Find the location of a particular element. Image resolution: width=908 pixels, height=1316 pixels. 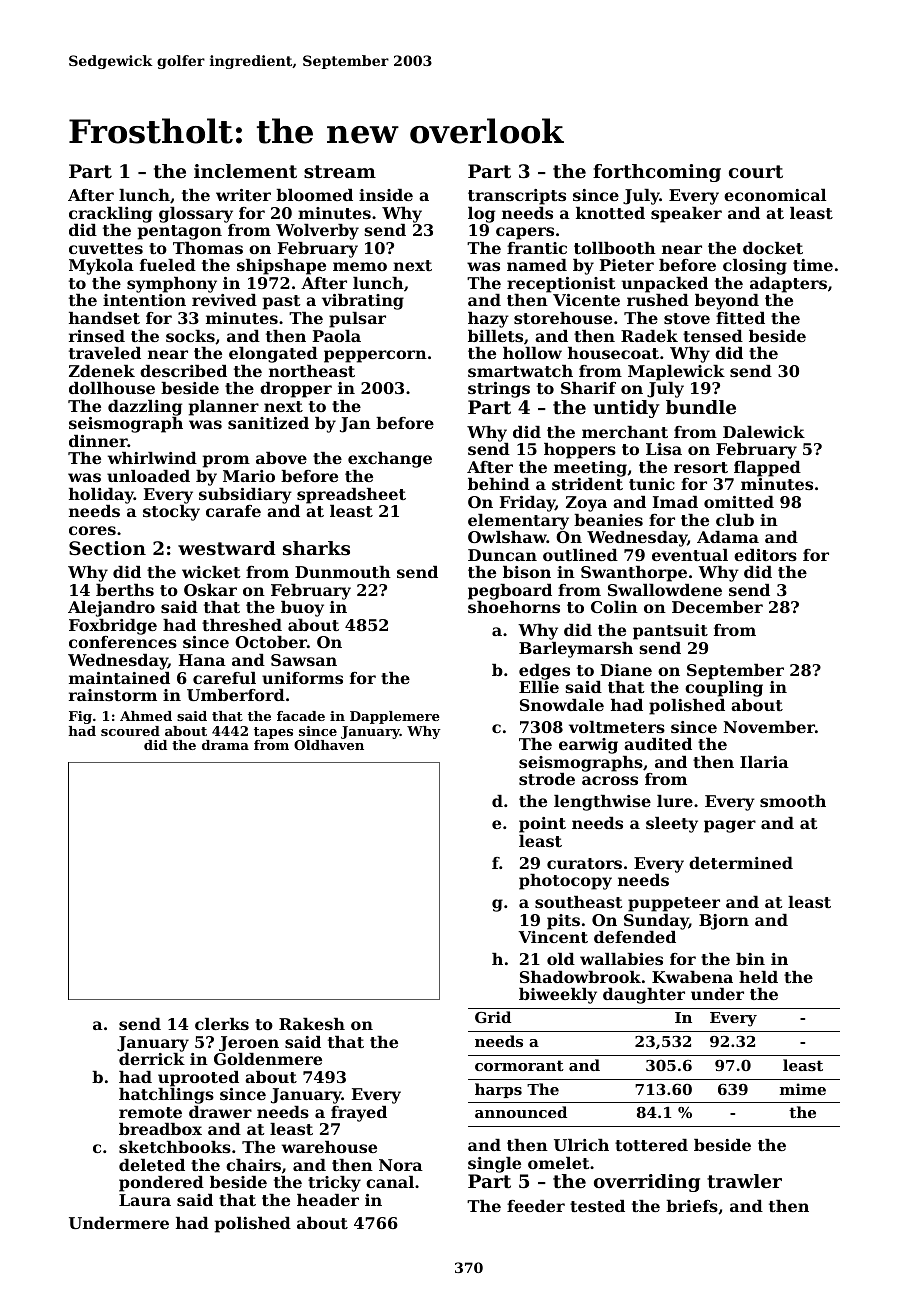

cormorant is located at coordinates (519, 1065).
